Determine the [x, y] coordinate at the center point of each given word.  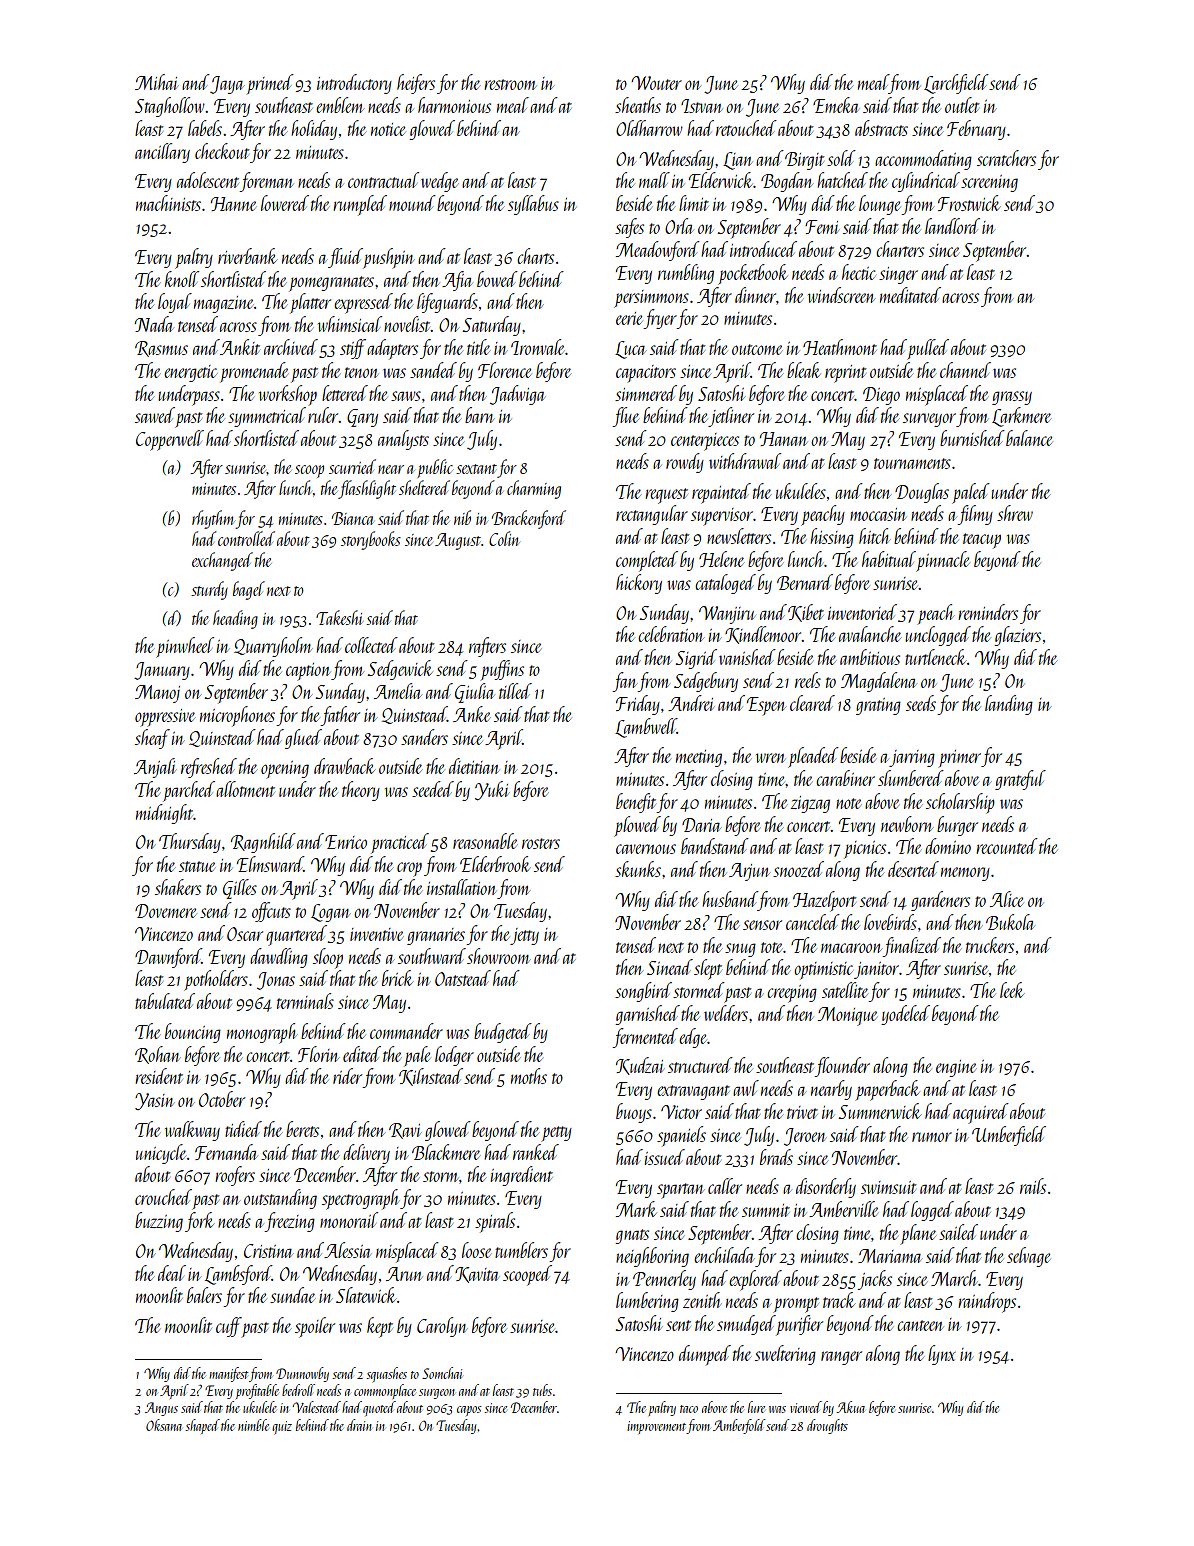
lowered [285, 203]
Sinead [670, 967]
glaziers [1017, 636]
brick [397, 978]
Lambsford [238, 1275]
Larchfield [956, 84]
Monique [848, 1016]
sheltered [424, 487]
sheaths [638, 105]
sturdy [209, 590]
